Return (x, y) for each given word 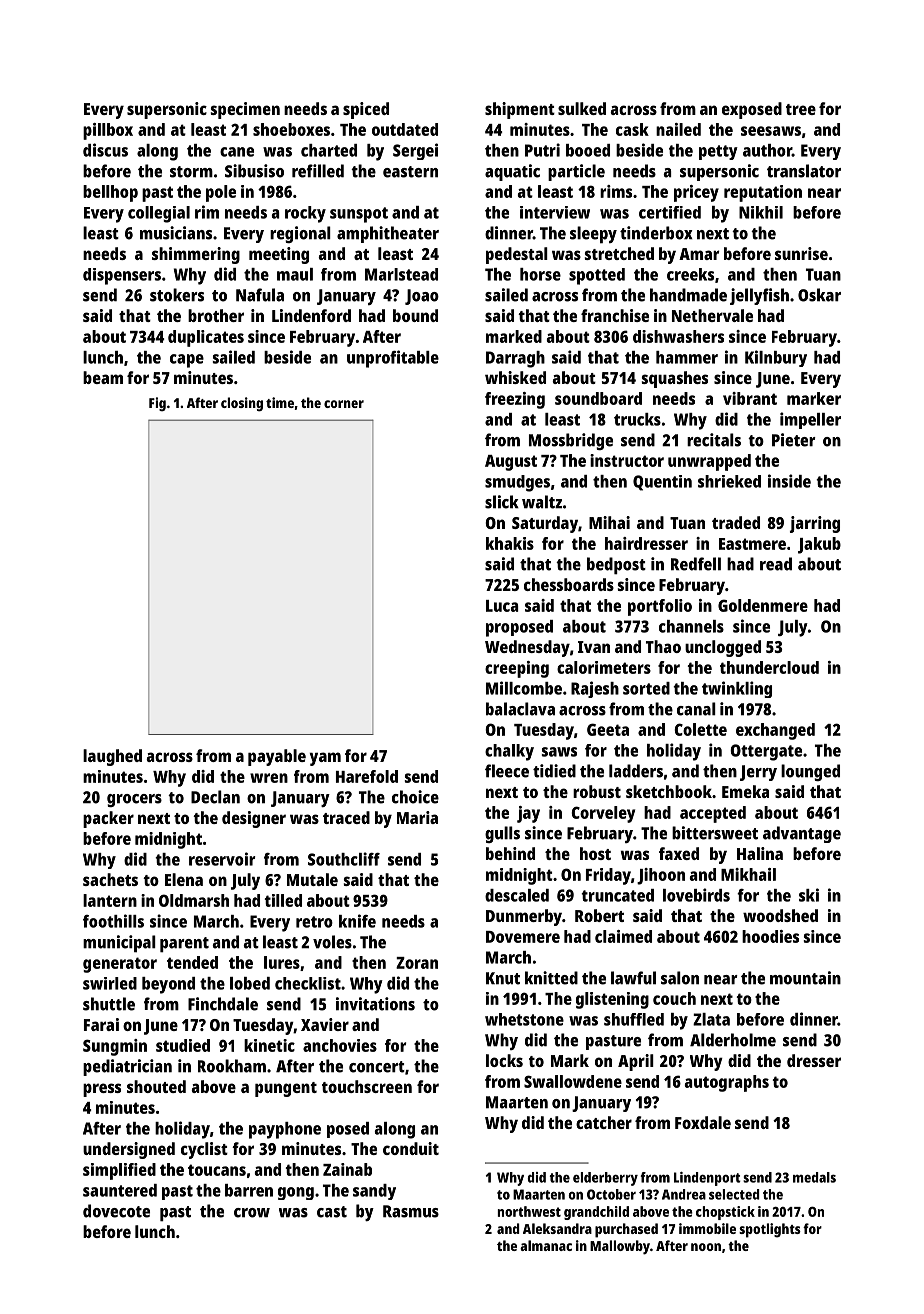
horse (540, 274)
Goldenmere (763, 605)
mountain (805, 978)
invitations (375, 1004)
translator (804, 171)
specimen (245, 110)
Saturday (545, 524)
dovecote (116, 1211)
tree (801, 109)
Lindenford (311, 315)
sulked (582, 108)
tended (192, 962)
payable (277, 757)
